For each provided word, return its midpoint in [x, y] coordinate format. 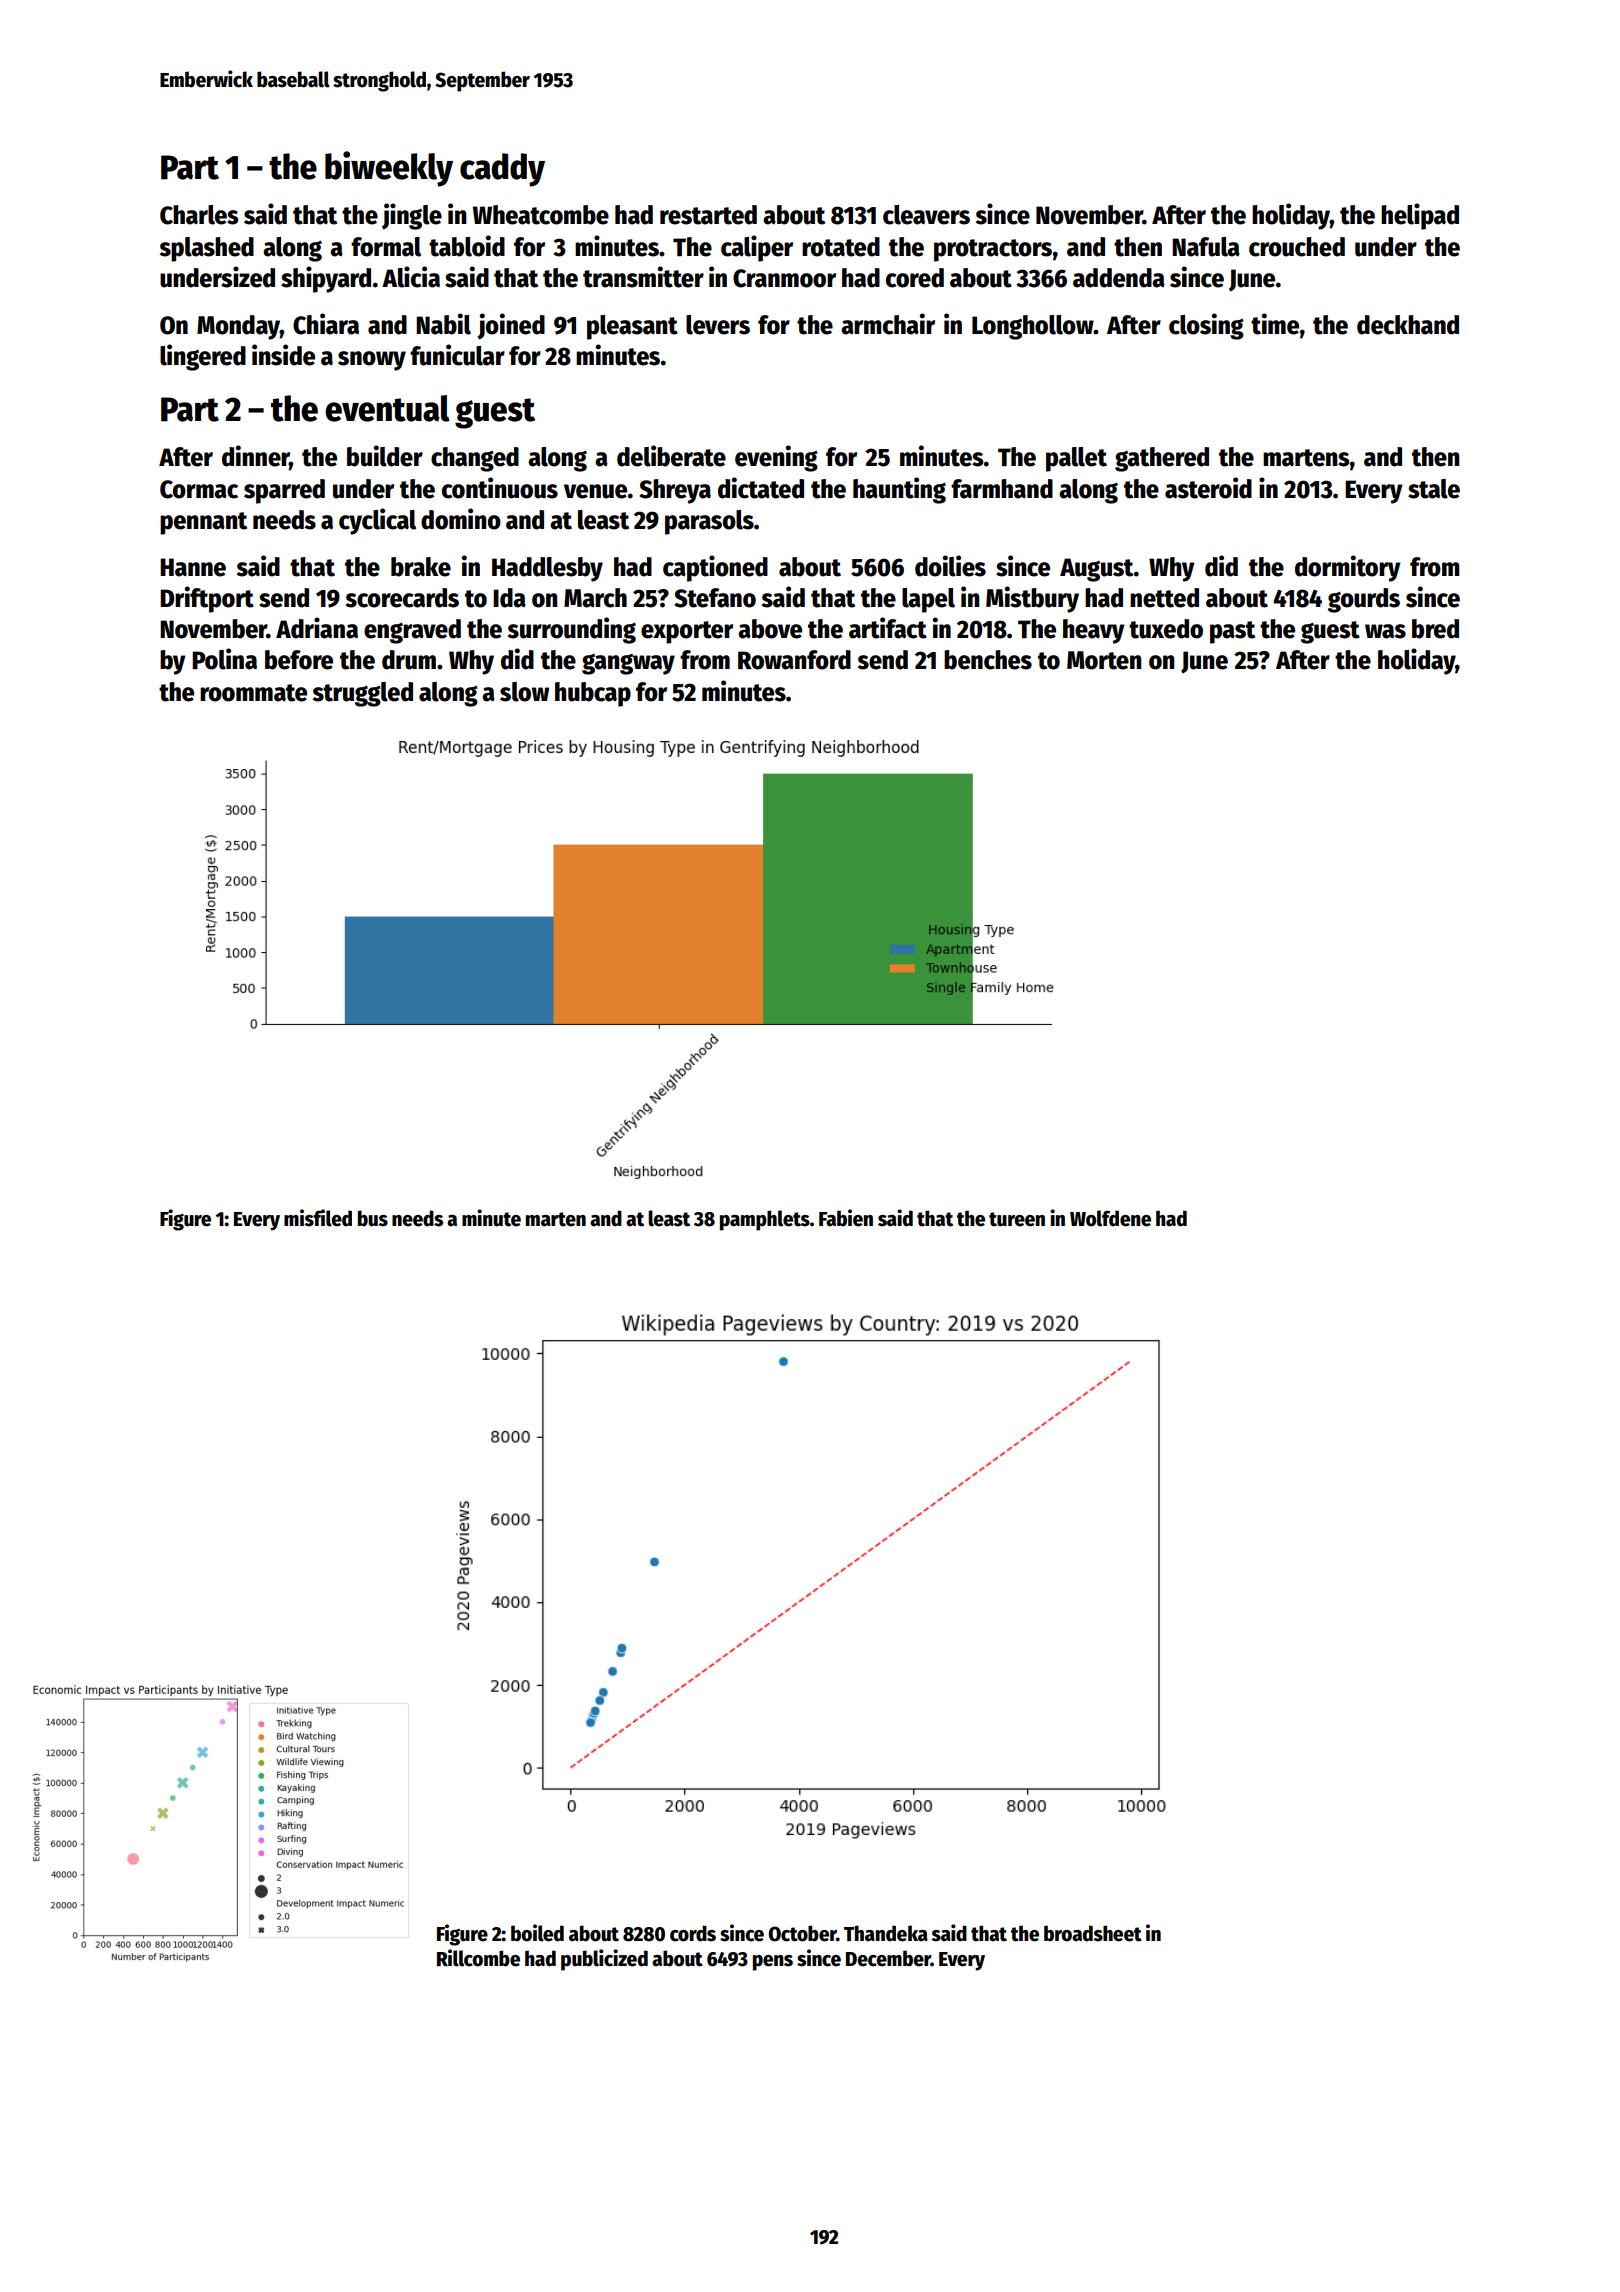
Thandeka [886, 1933]
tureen [1017, 1219]
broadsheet [1093, 1933]
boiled [537, 1933]
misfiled [318, 1218]
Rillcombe [478, 1958]
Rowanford [794, 660]
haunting [899, 490]
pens [773, 1963]
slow [524, 692]
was [1385, 631]
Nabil [443, 324]
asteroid [1208, 488]
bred [1435, 629]
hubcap [593, 694]
